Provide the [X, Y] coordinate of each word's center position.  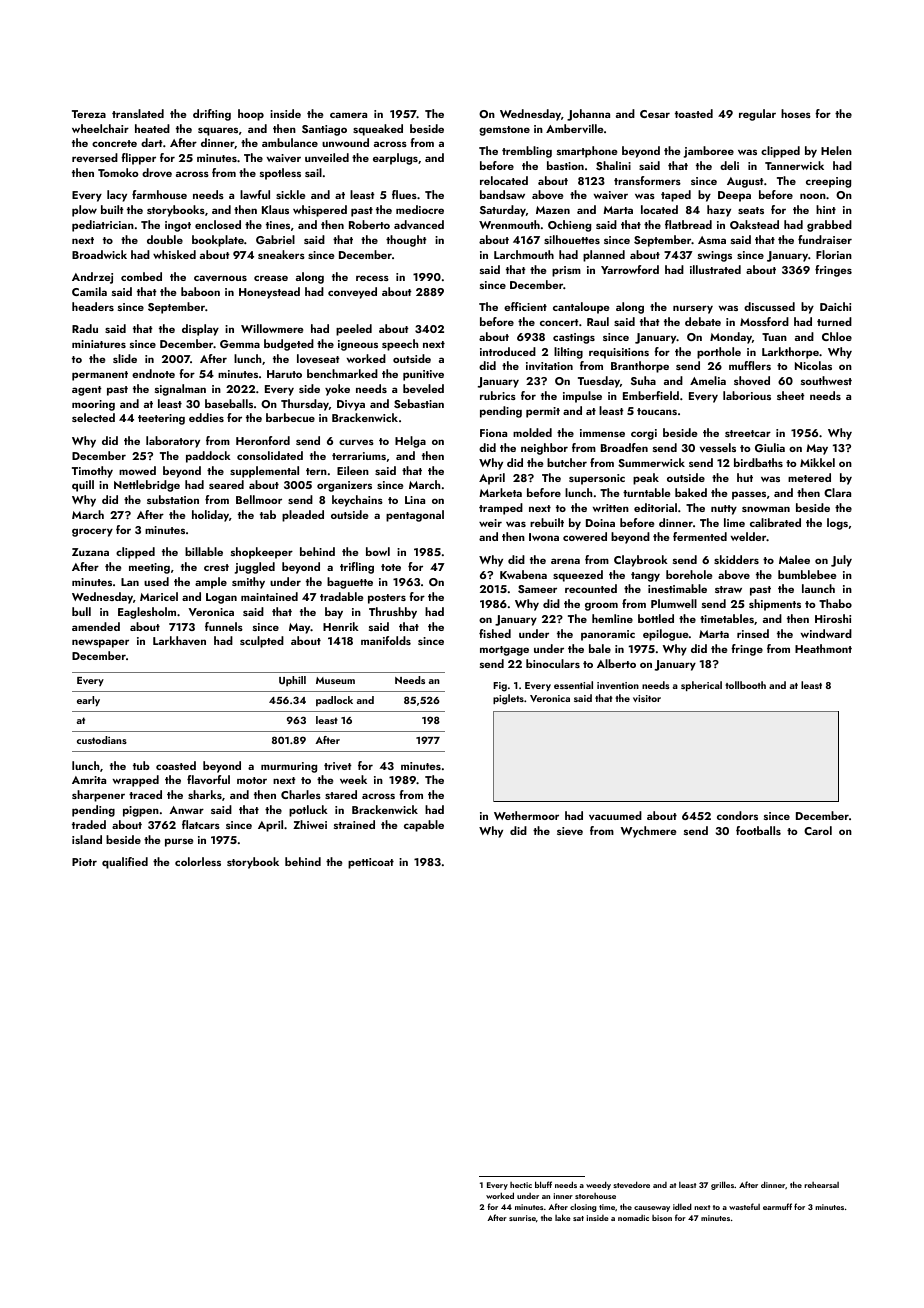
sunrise [522, 1218]
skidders [736, 559]
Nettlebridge [147, 486]
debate [703, 321]
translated [138, 113]
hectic [521, 1185]
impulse [582, 397]
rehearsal [821, 1185]
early [88, 701]
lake [563, 1217]
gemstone [504, 131]
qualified [125, 863]
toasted [694, 113]
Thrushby [393, 613]
